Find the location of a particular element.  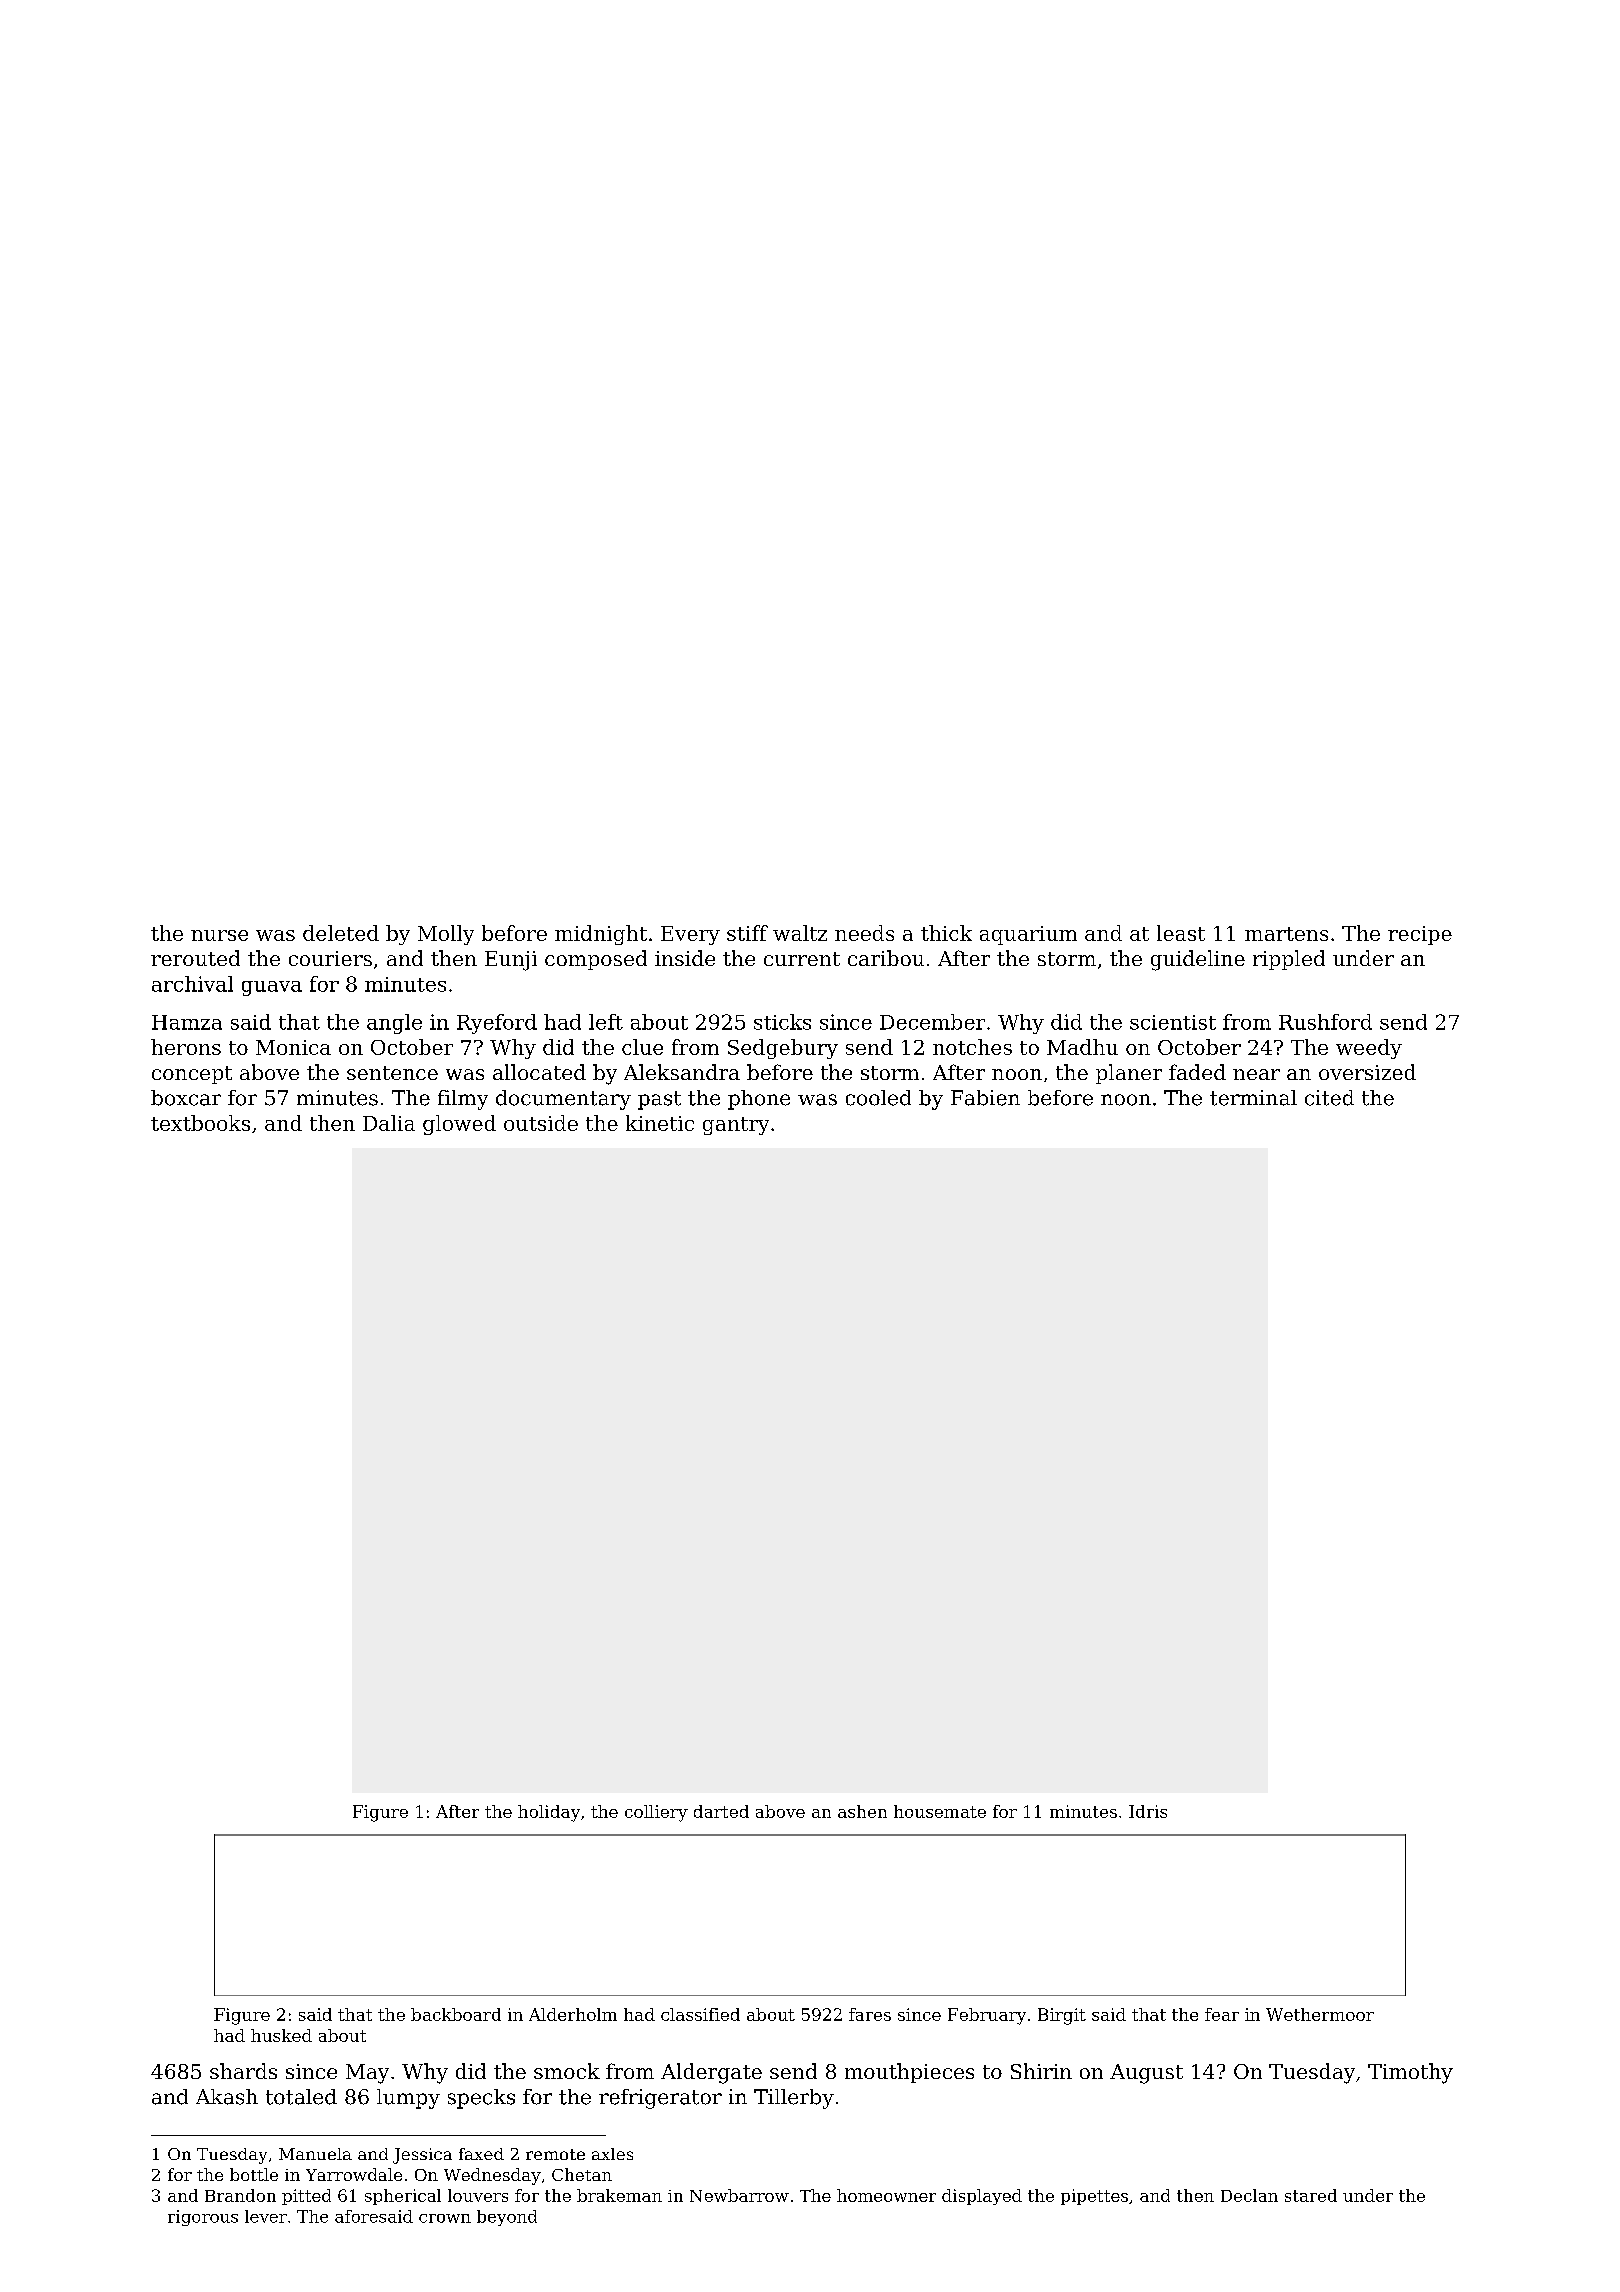

darted is located at coordinates (721, 1811).
